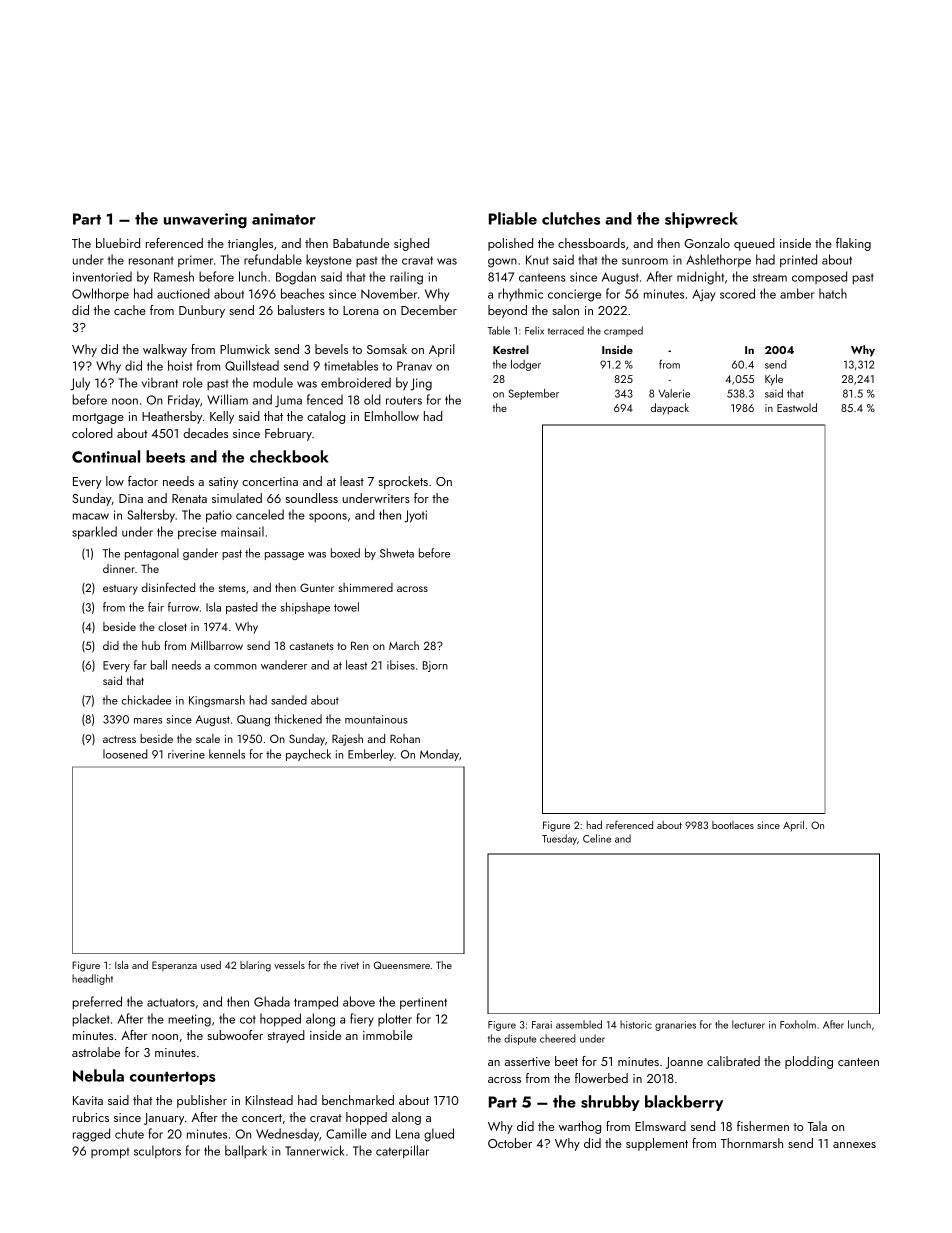 Image resolution: width=952 pixels, height=1233 pixels. Describe the element at coordinates (80, 383) in the page. I see `July` at that location.
